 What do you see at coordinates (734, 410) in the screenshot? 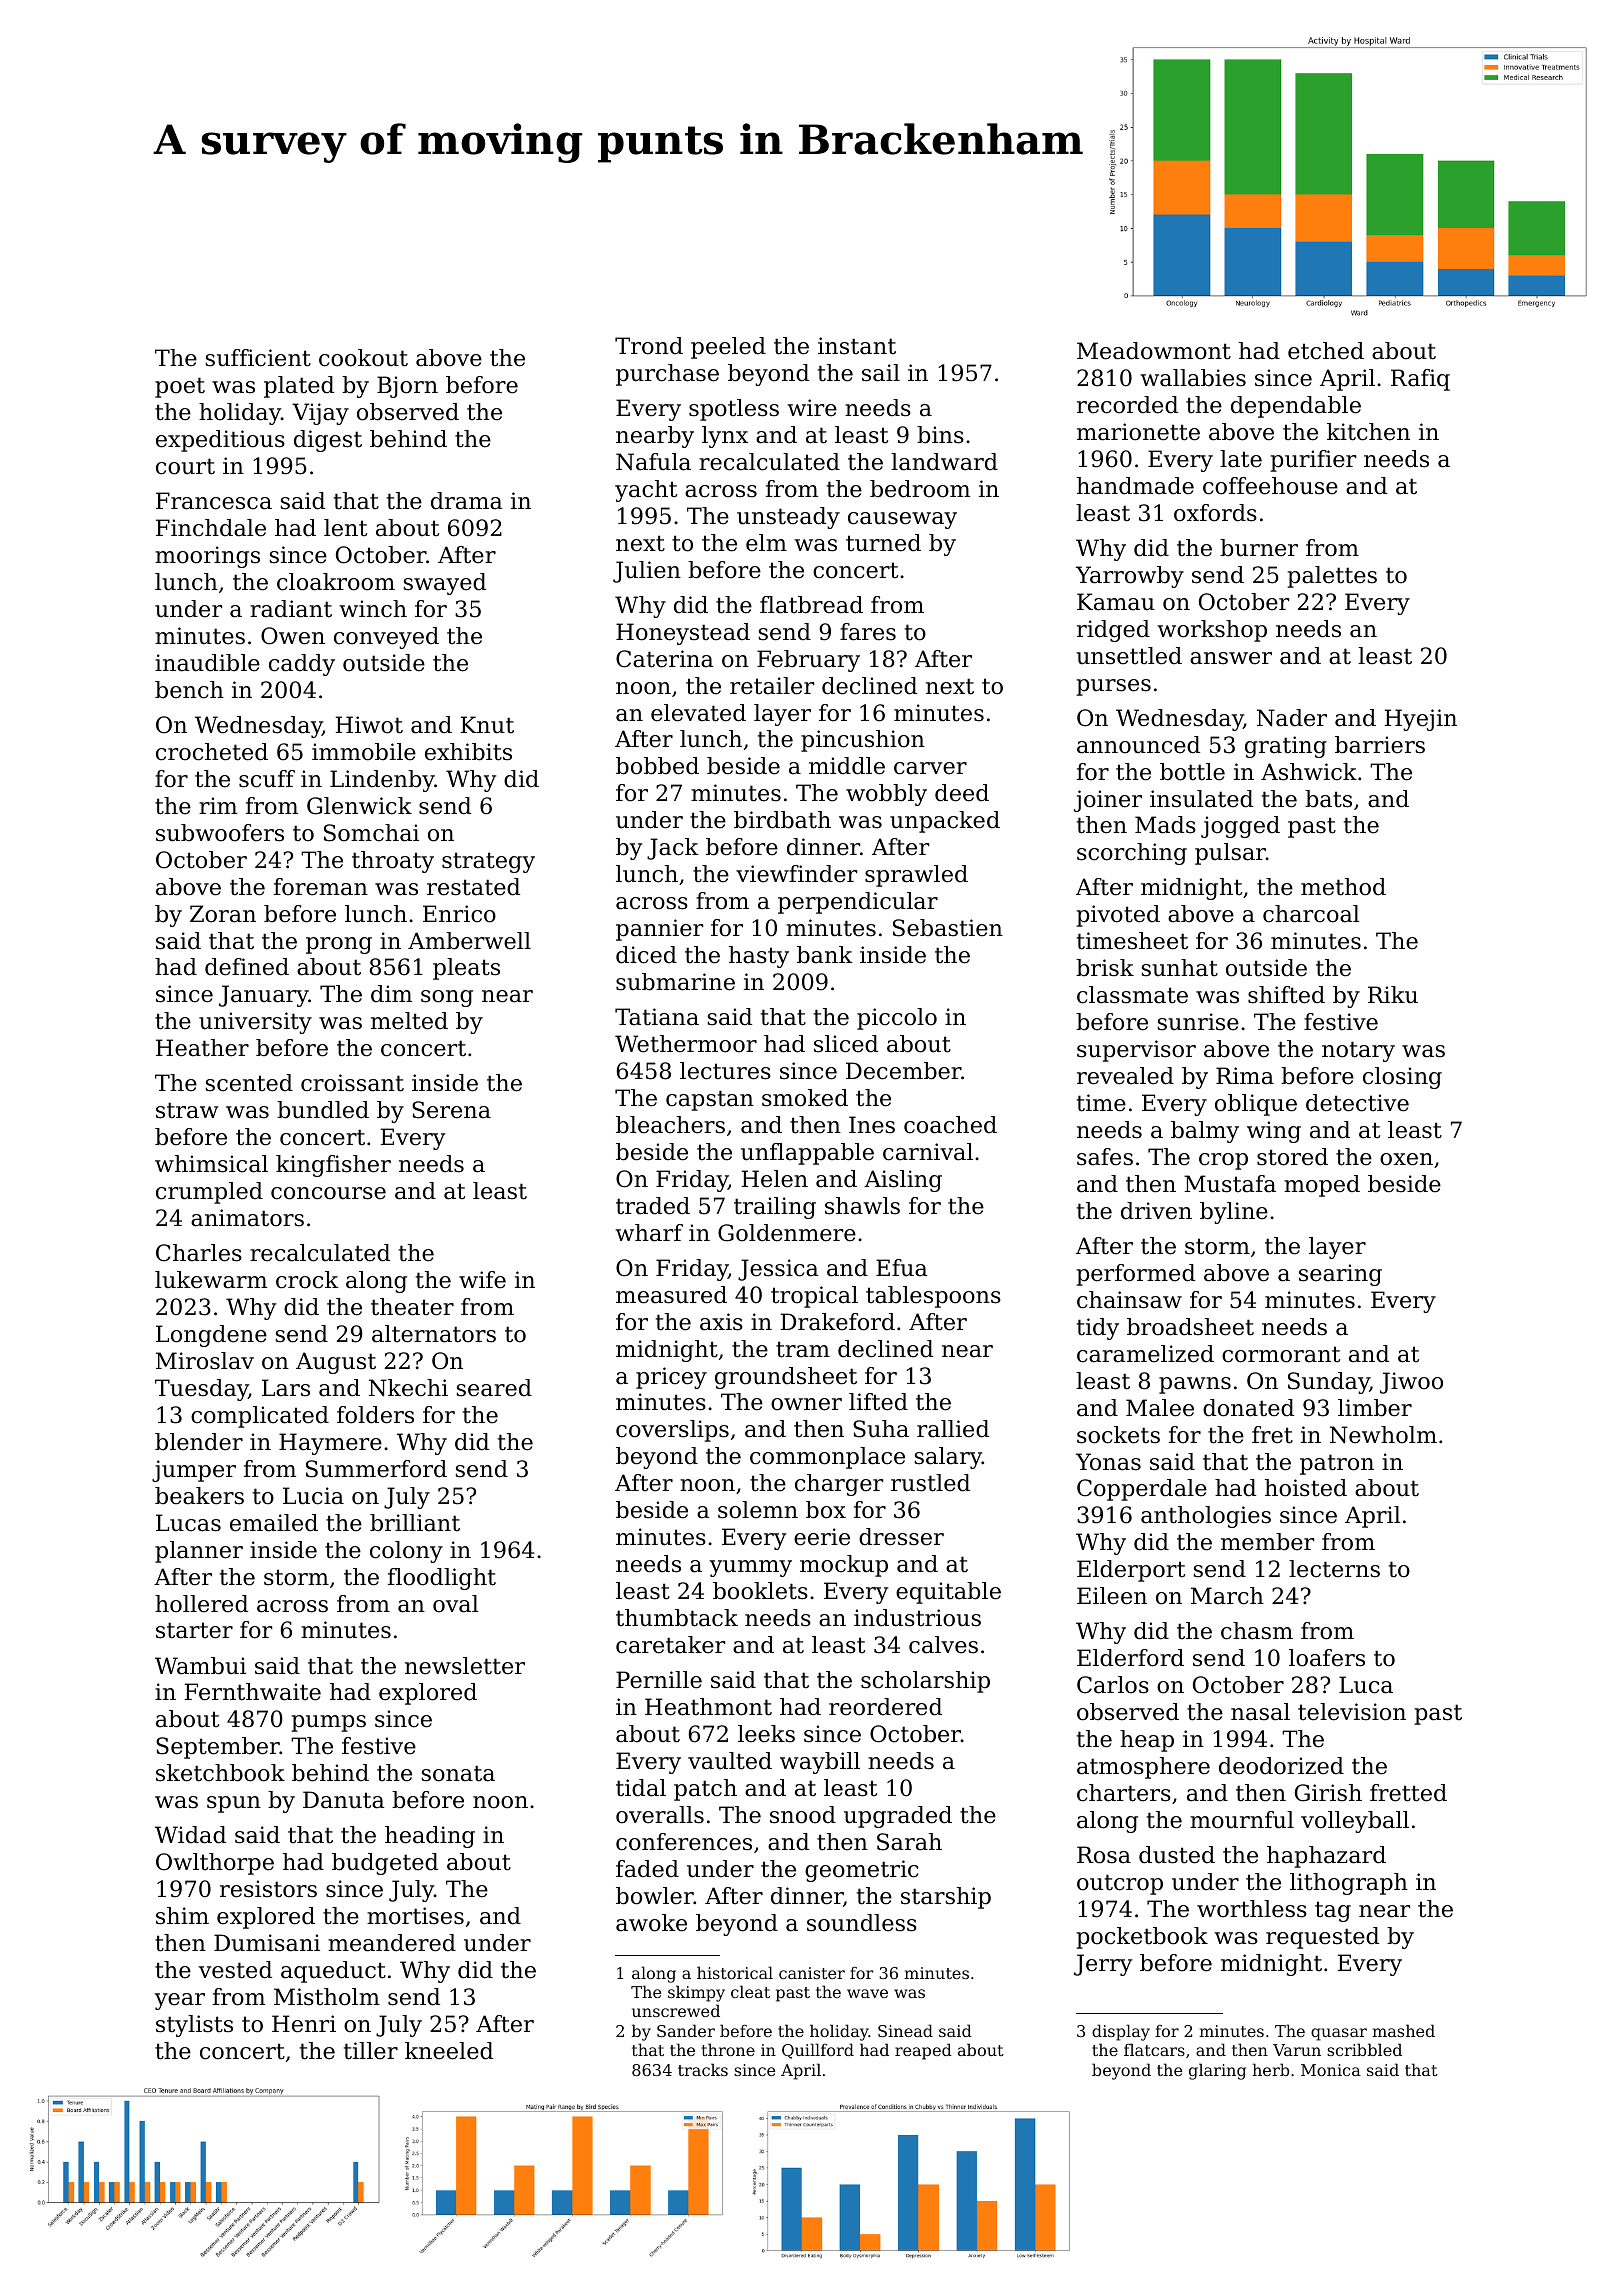
I see `spotless` at bounding box center [734, 410].
